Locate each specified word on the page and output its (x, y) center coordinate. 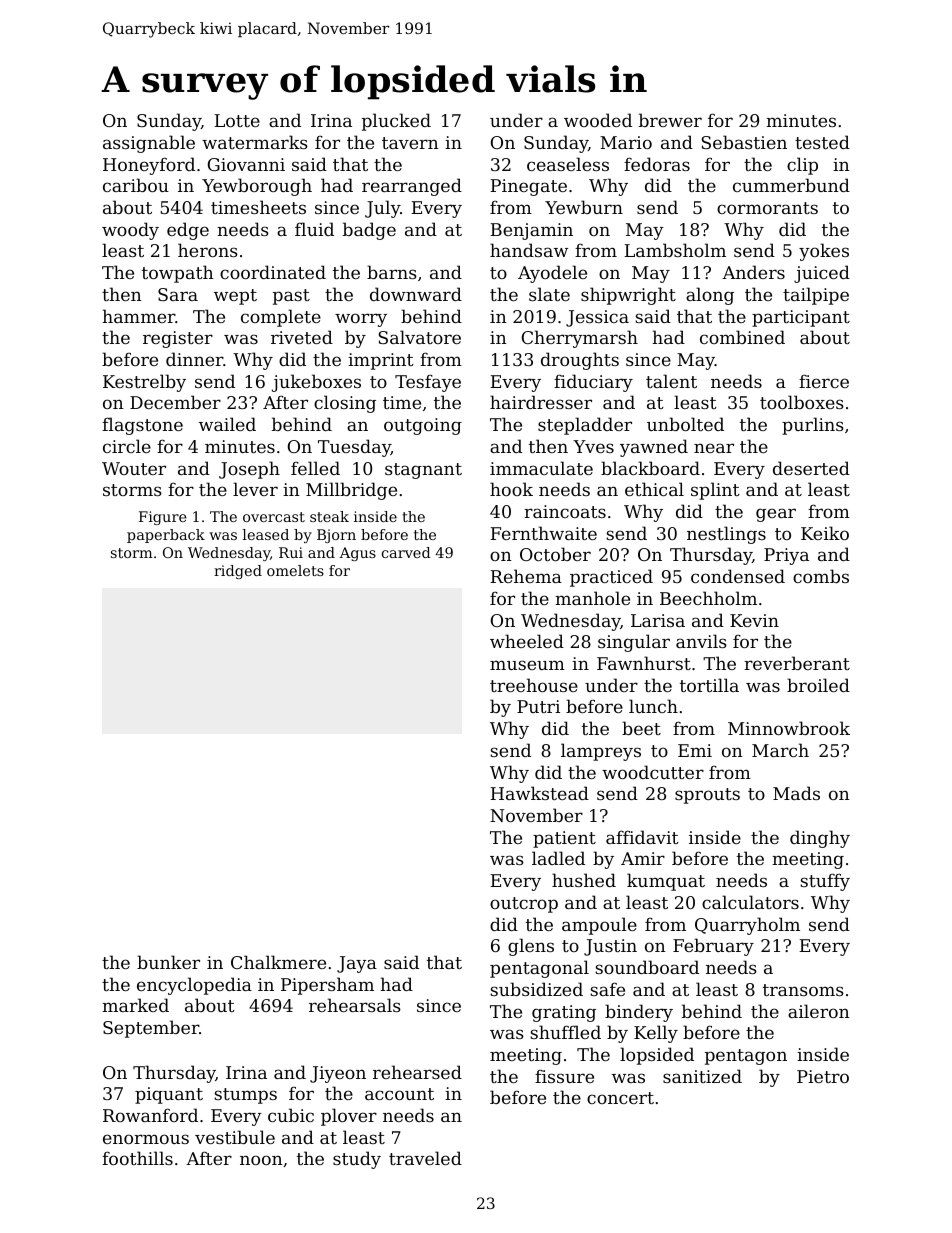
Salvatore (419, 337)
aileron (819, 1011)
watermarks (255, 142)
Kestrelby (144, 383)
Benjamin (531, 231)
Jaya (357, 964)
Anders (753, 272)
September (151, 1029)
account (399, 1094)
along (710, 296)
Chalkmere (278, 962)
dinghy (820, 839)
